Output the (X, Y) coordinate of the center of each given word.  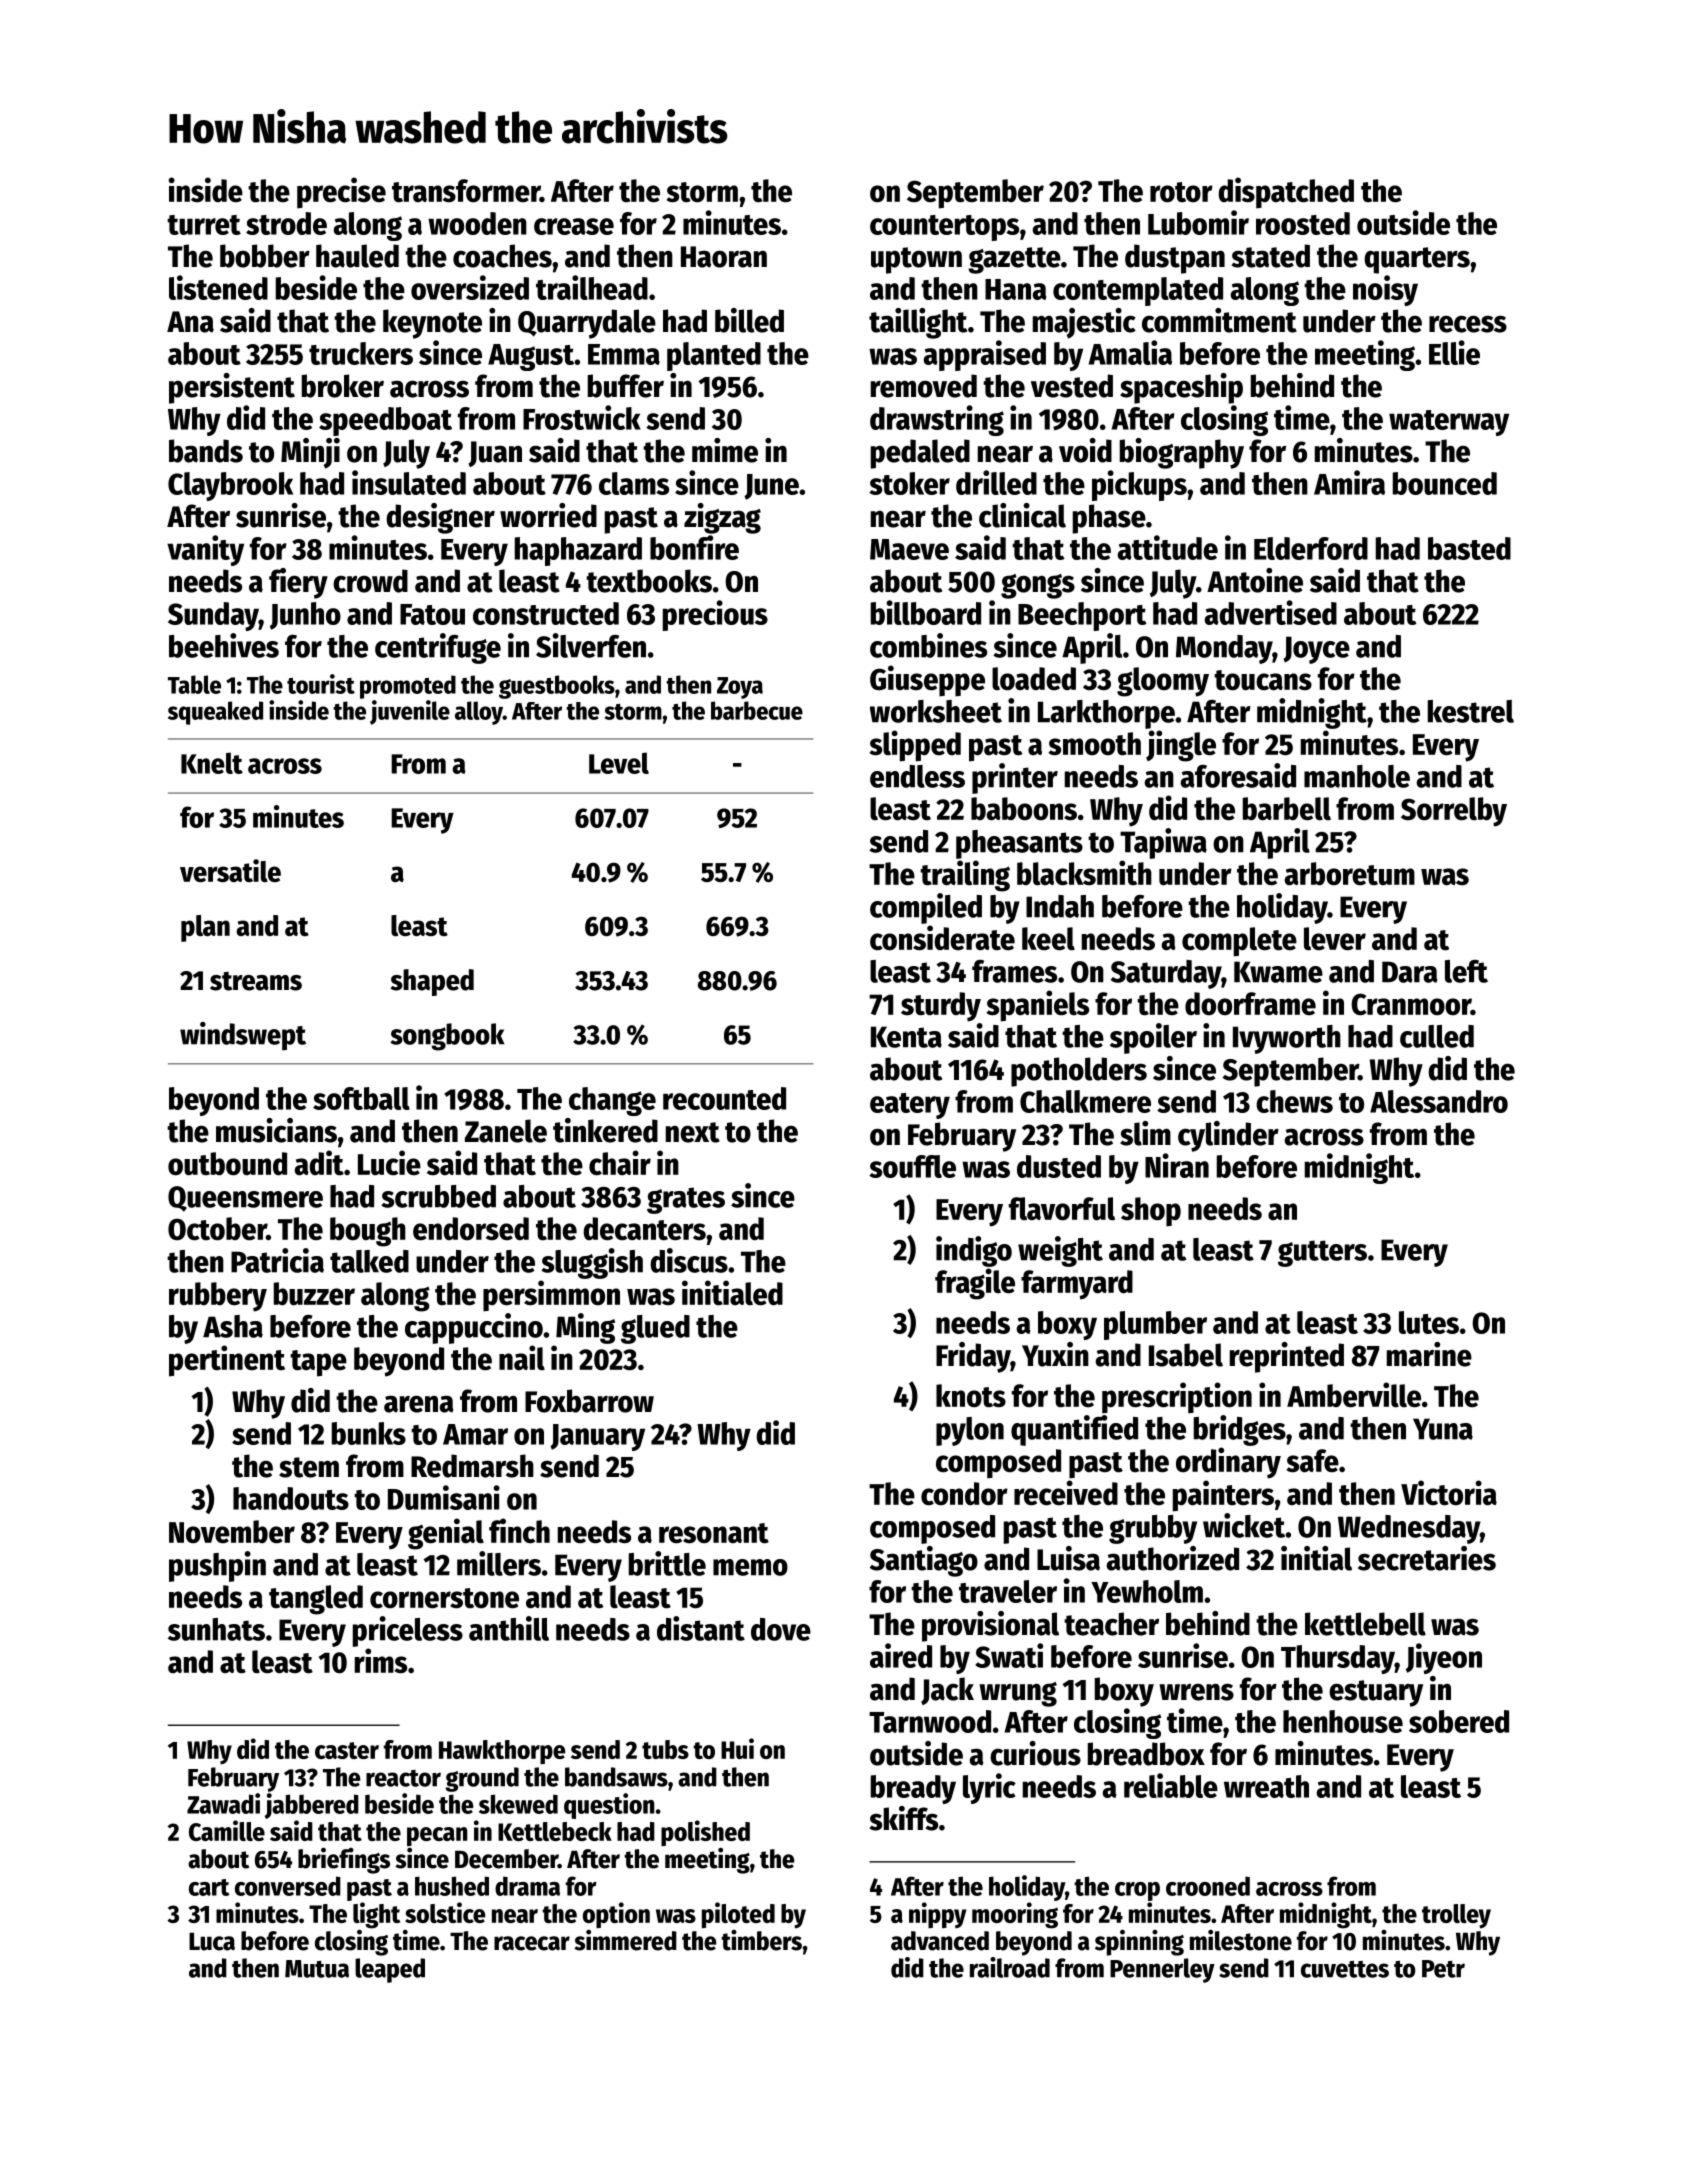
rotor (1181, 192)
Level (619, 763)
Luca (212, 1941)
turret (204, 225)
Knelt (212, 763)
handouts (291, 1498)
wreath (1266, 1786)
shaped (432, 982)
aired (901, 1655)
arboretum (1349, 874)
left (1466, 971)
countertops (944, 228)
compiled (926, 908)
